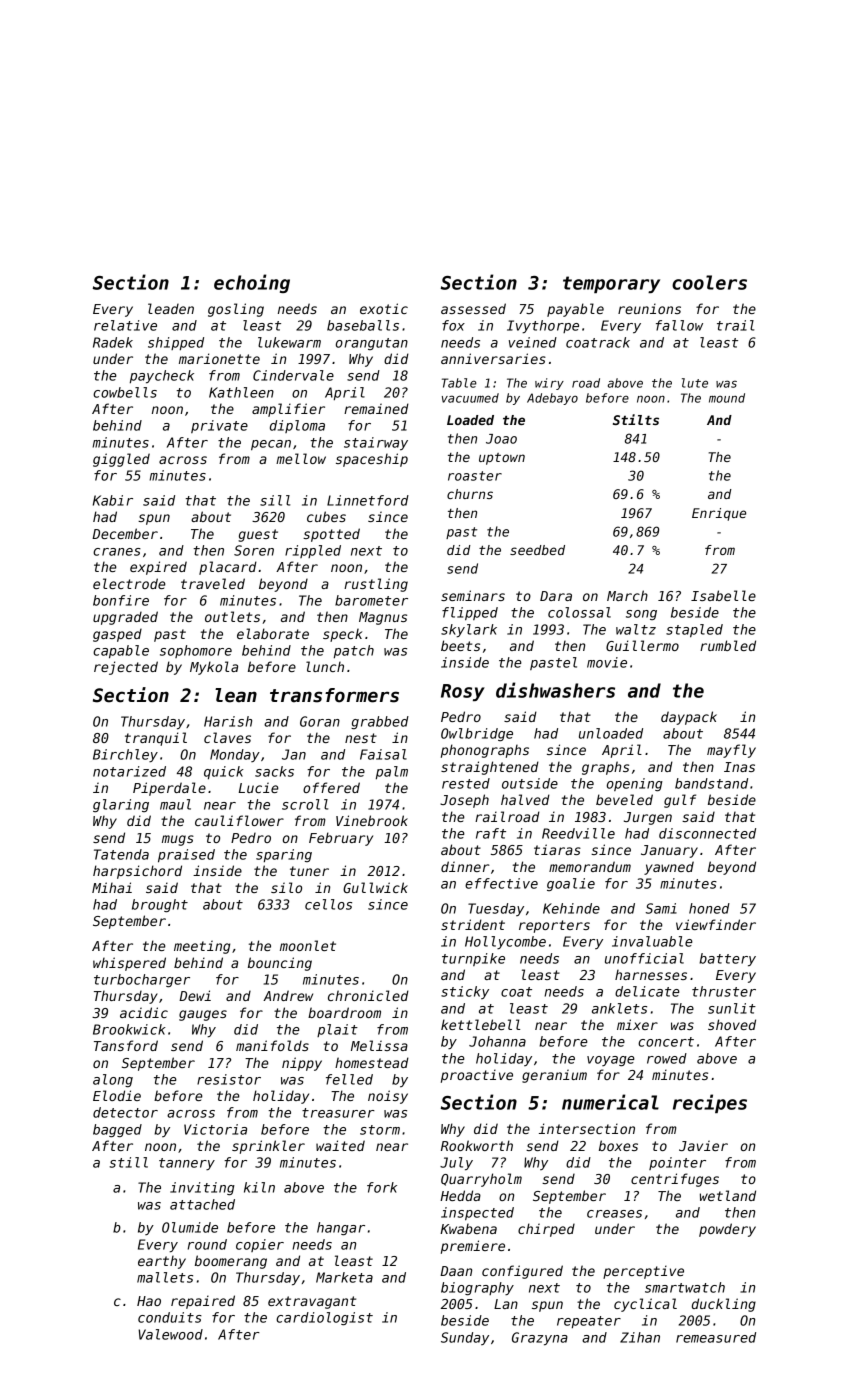  Describe the element at coordinates (505, 942) in the document. I see `Hollycombe` at that location.
